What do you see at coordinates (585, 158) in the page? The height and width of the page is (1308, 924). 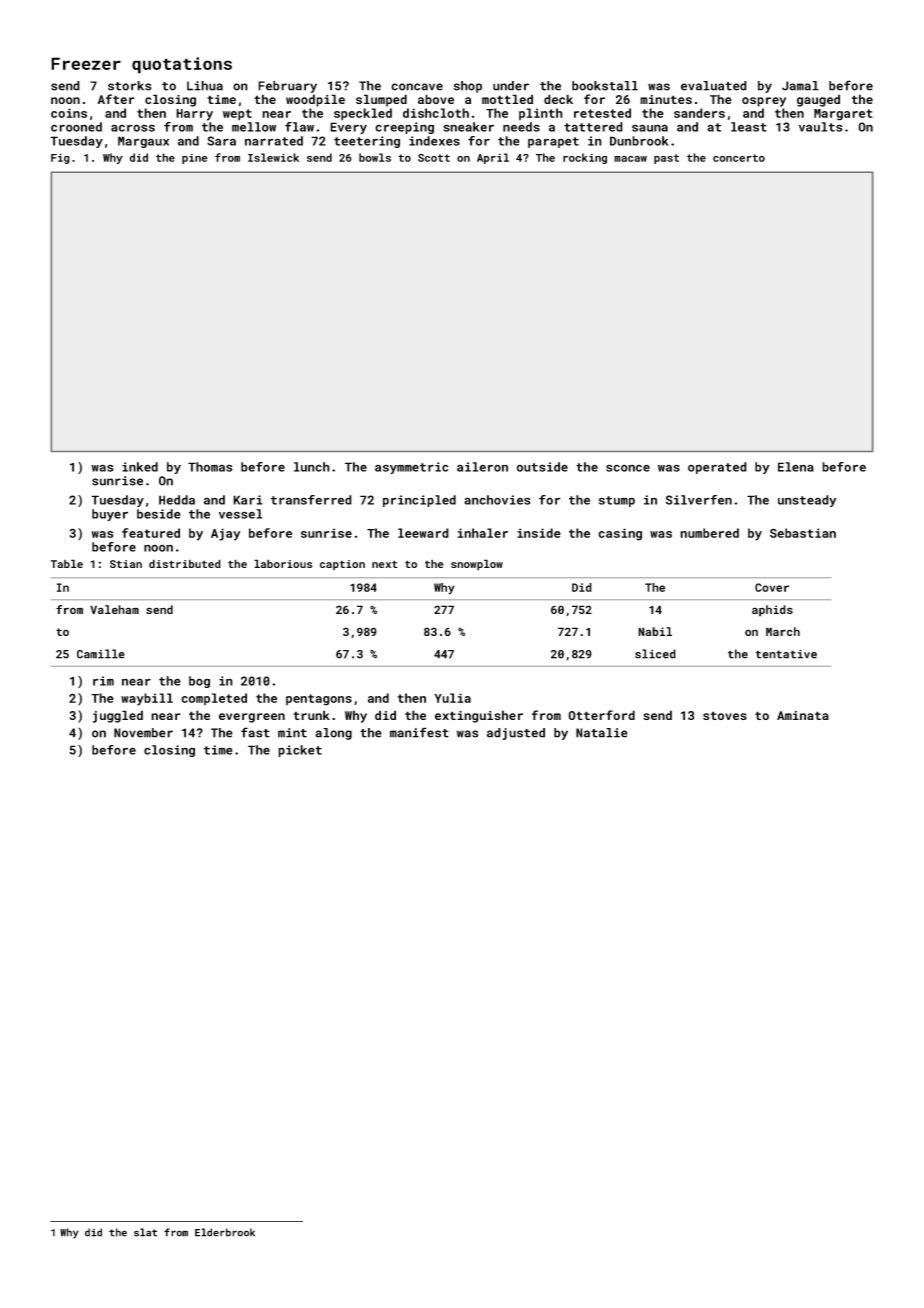 I see `rocking` at bounding box center [585, 158].
